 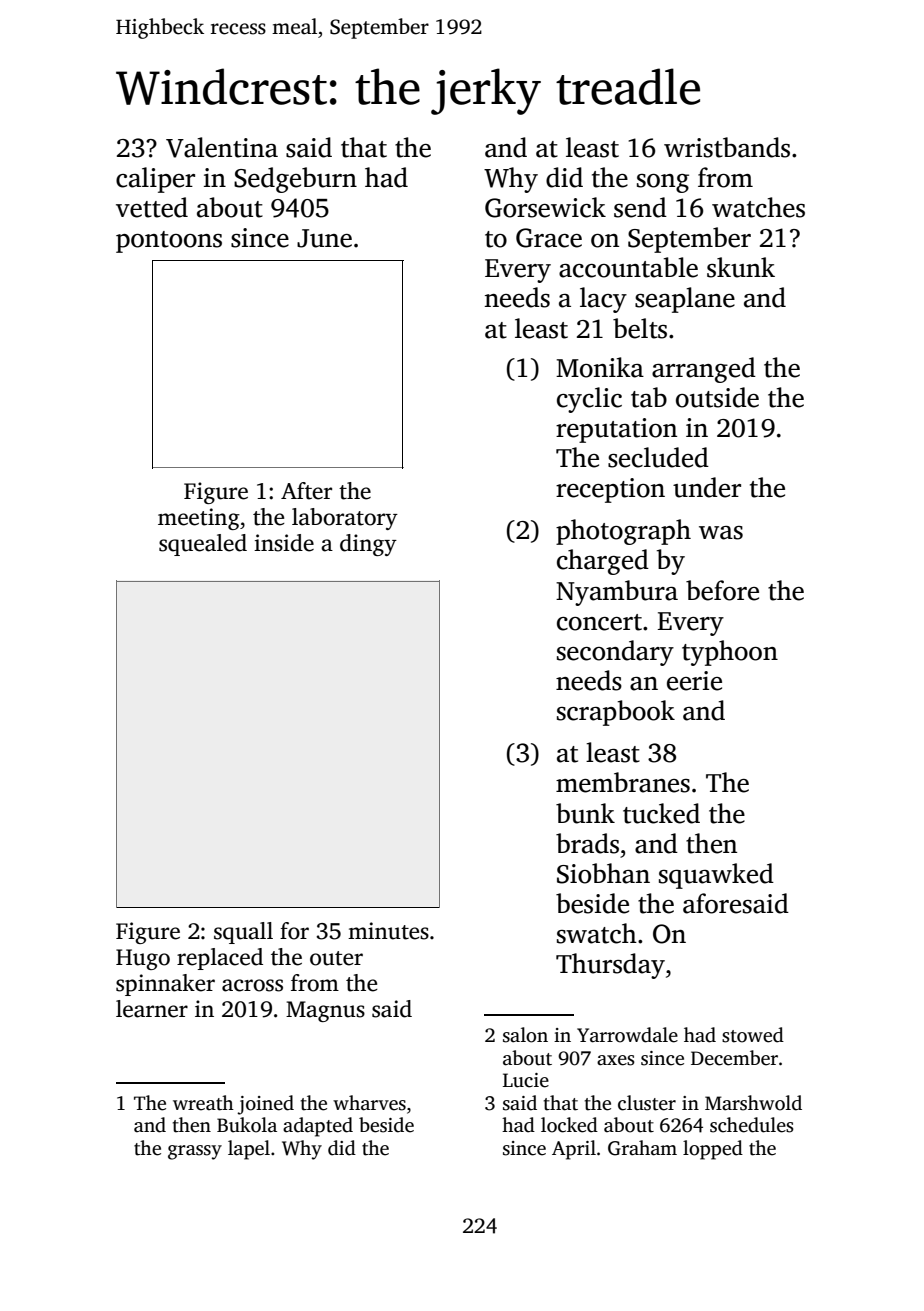 I want to click on photograph, so click(x=623, y=532).
